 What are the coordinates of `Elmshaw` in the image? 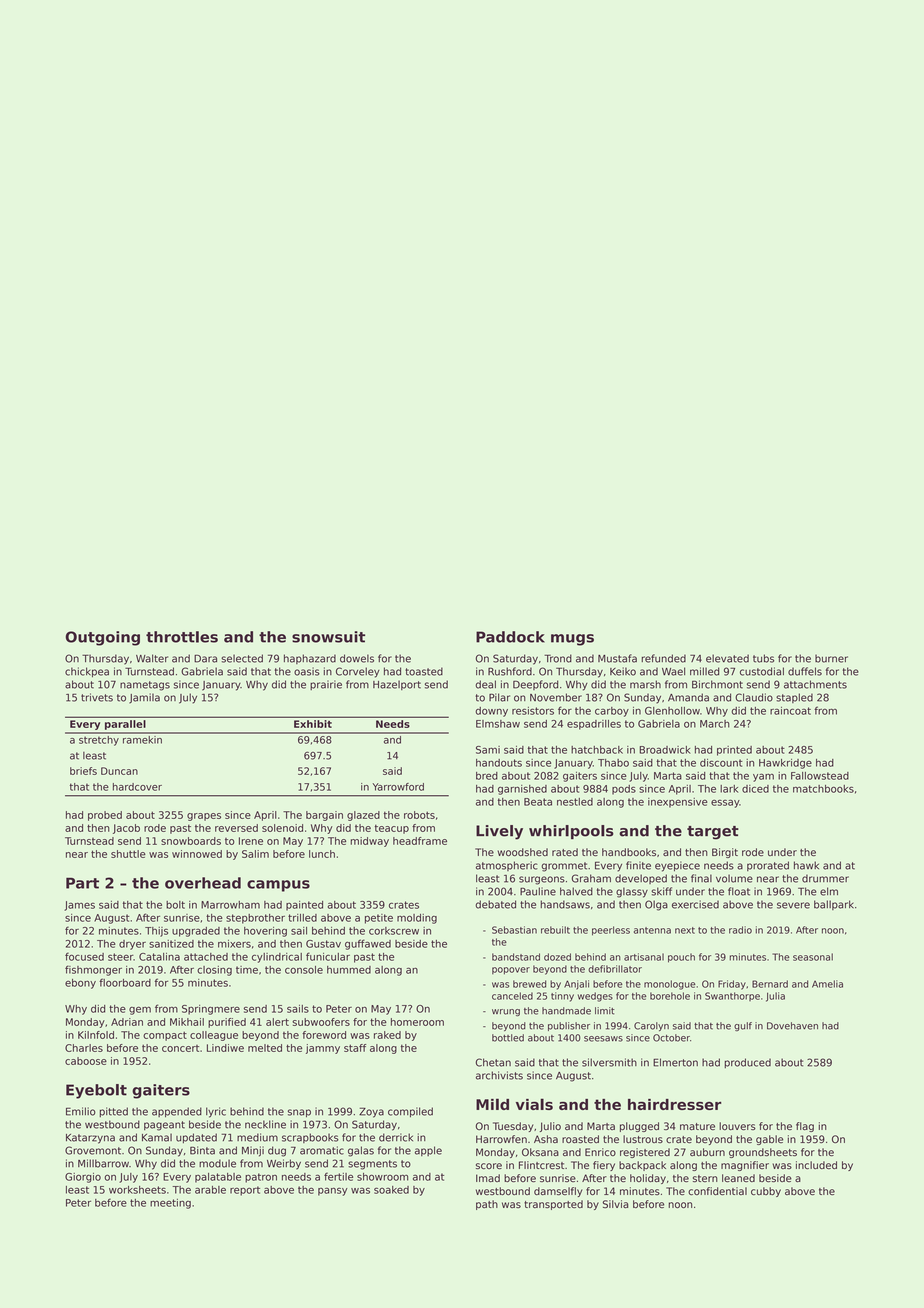 It's located at (498, 724).
